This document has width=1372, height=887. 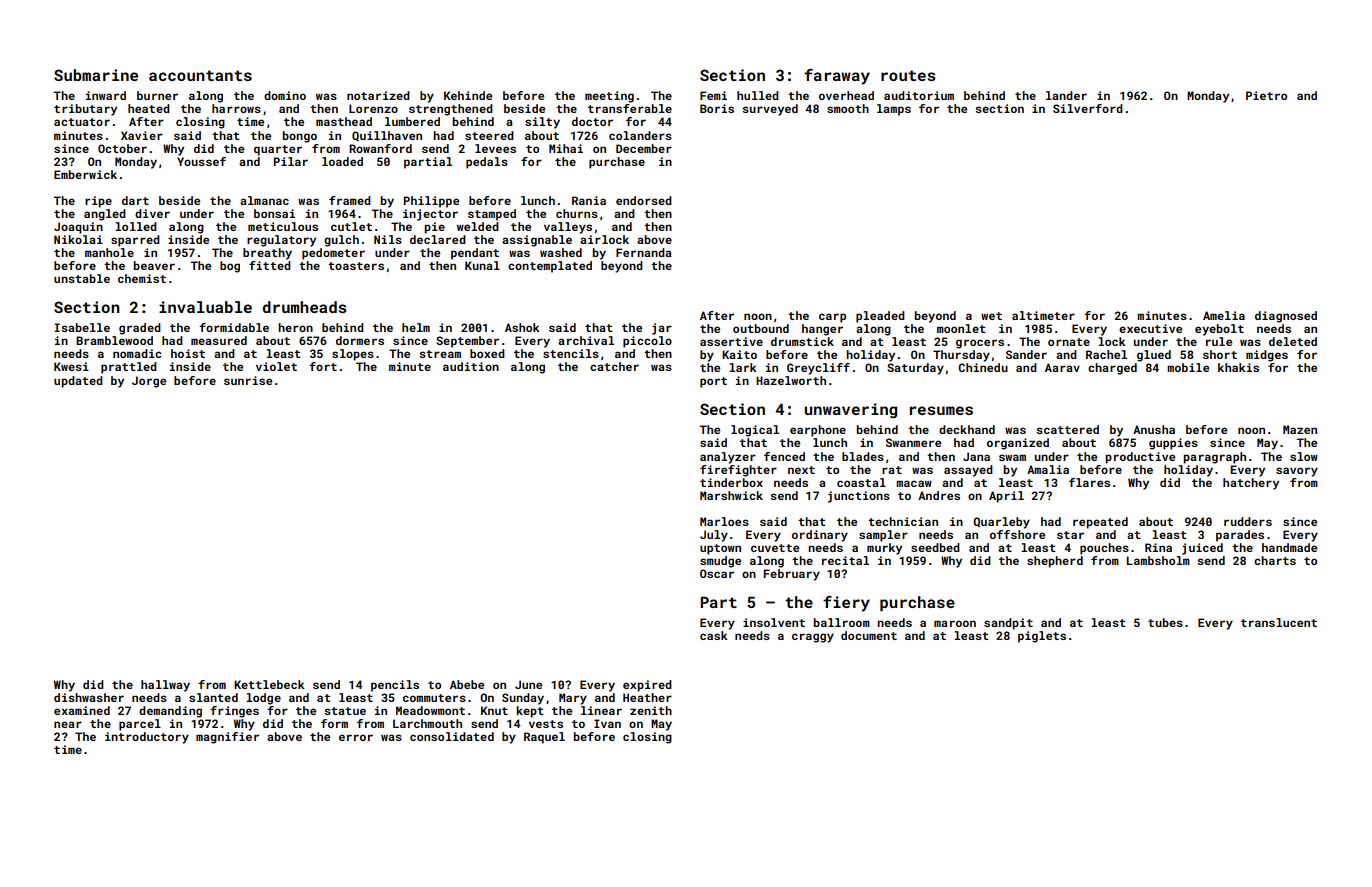 What do you see at coordinates (1018, 444) in the document?
I see `organized` at bounding box center [1018, 444].
